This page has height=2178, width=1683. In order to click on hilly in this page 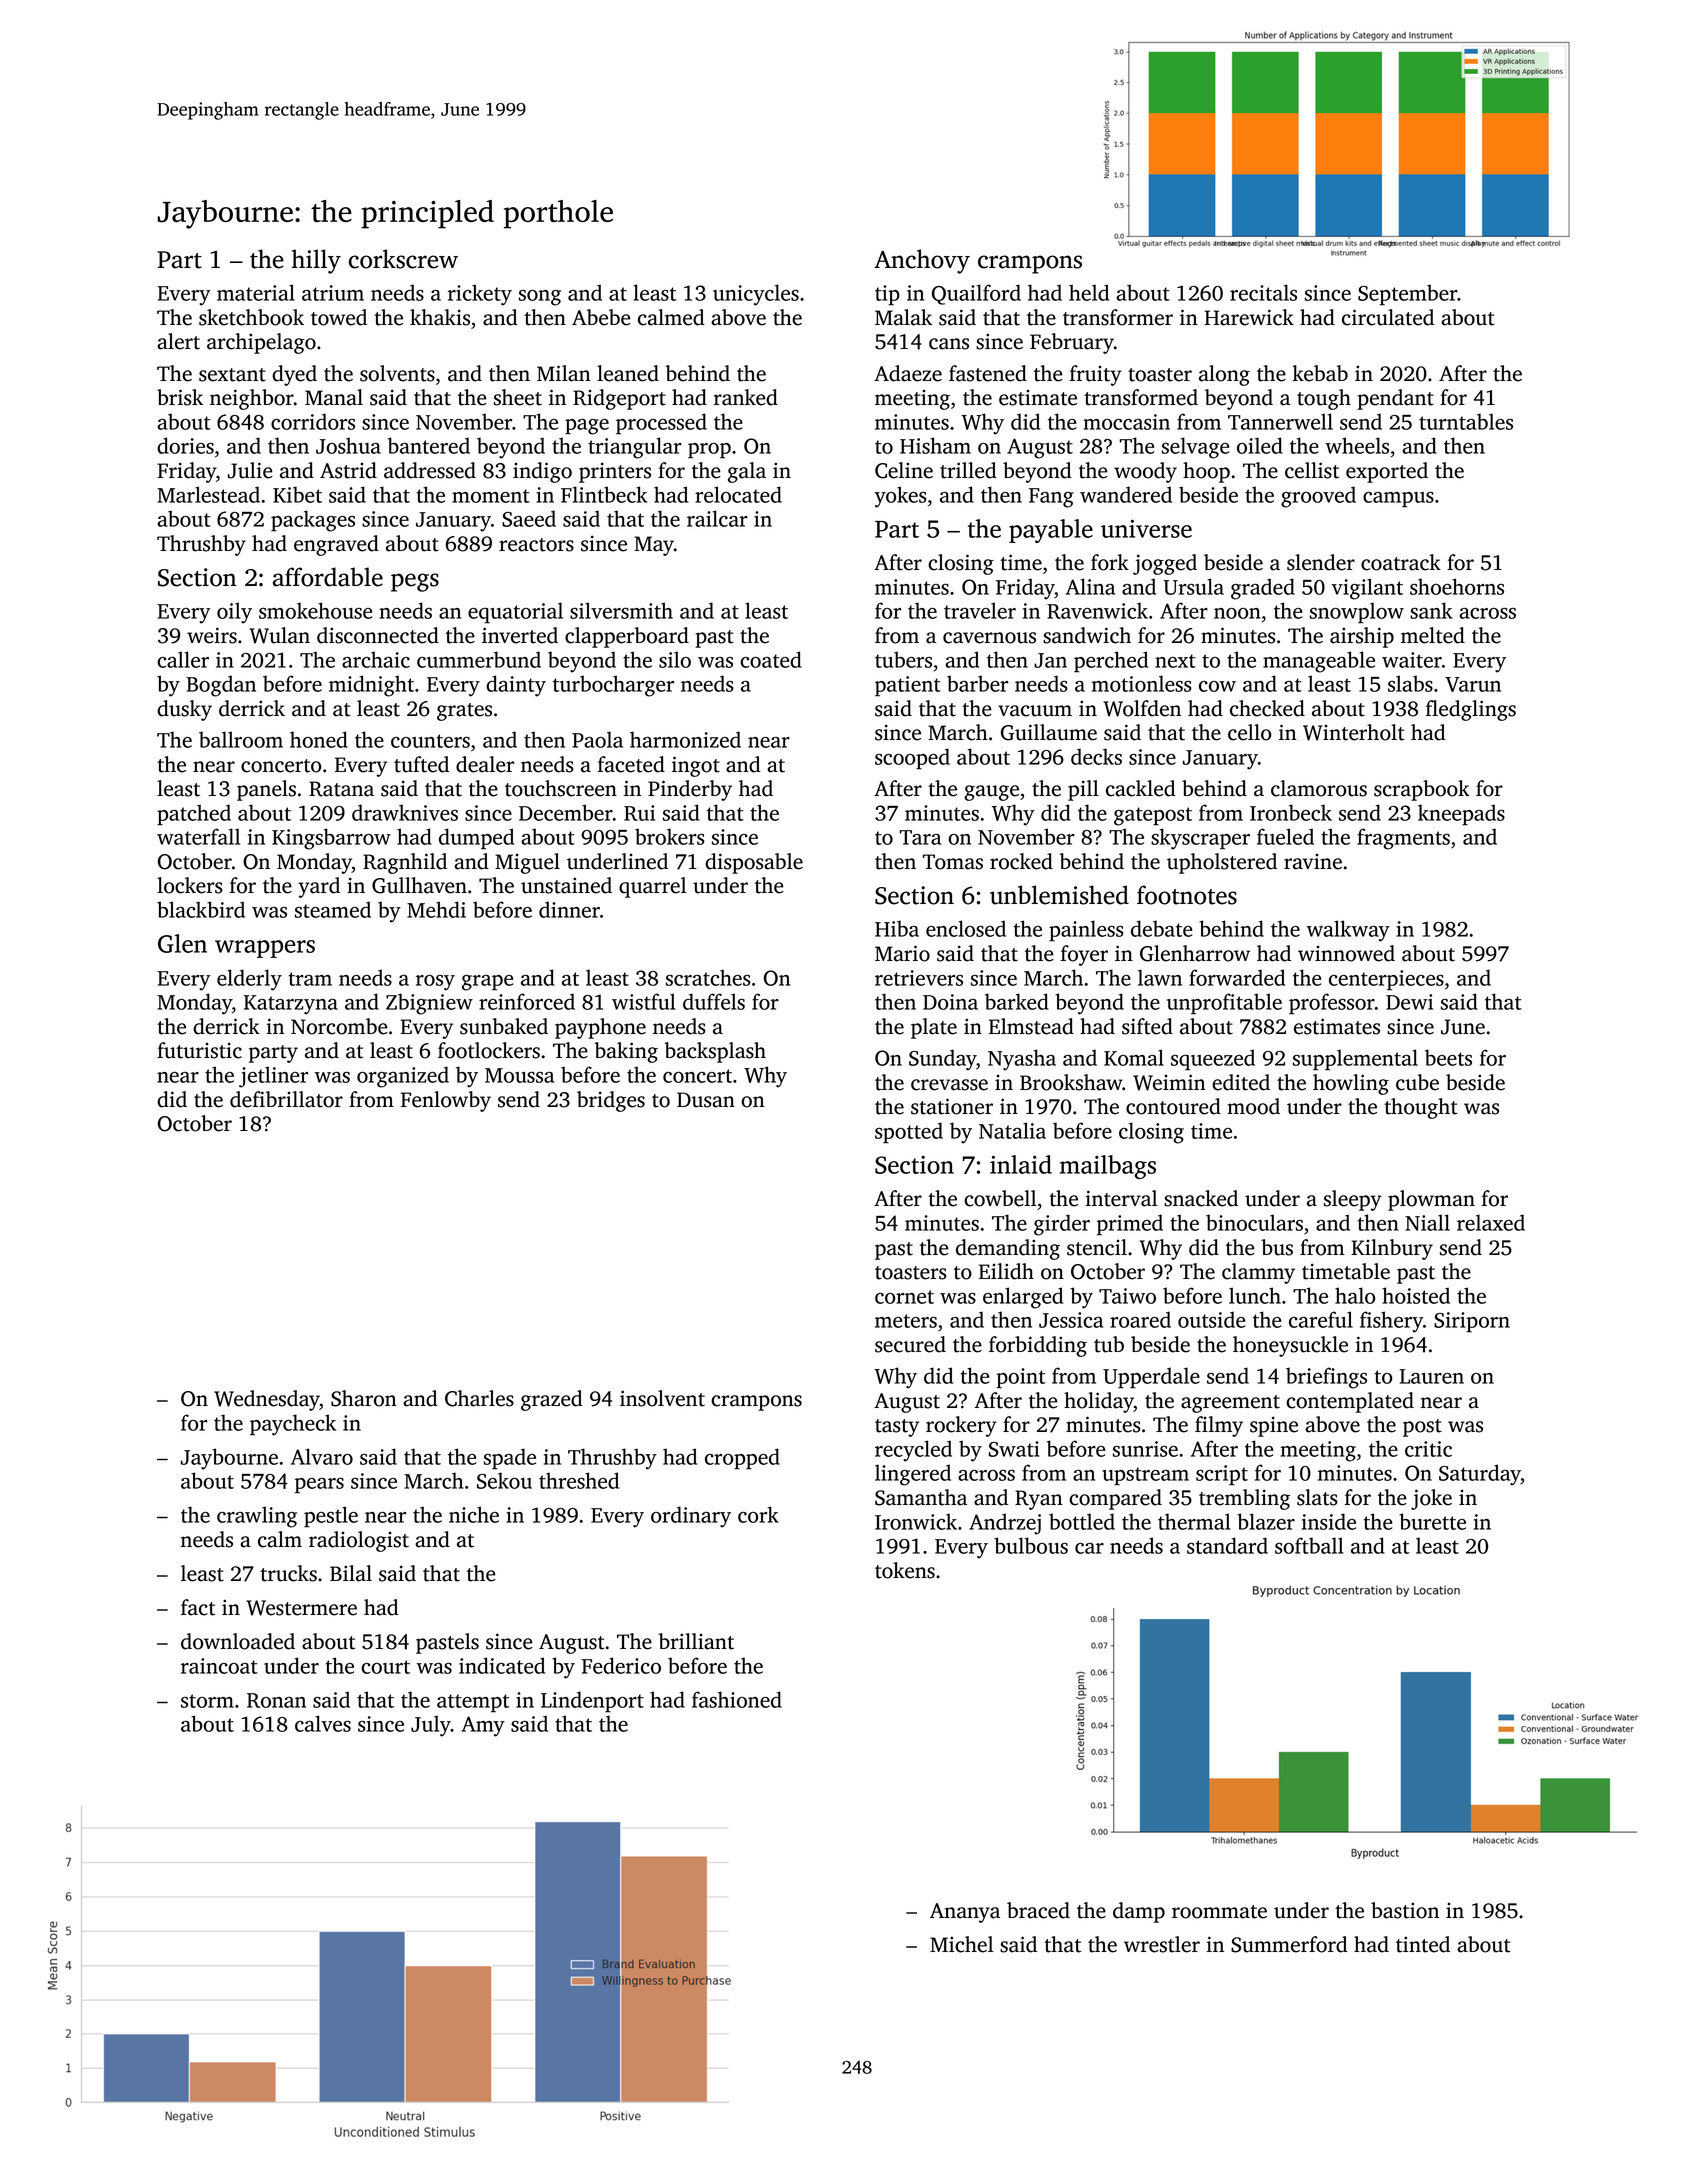, I will do `click(316, 261)`.
